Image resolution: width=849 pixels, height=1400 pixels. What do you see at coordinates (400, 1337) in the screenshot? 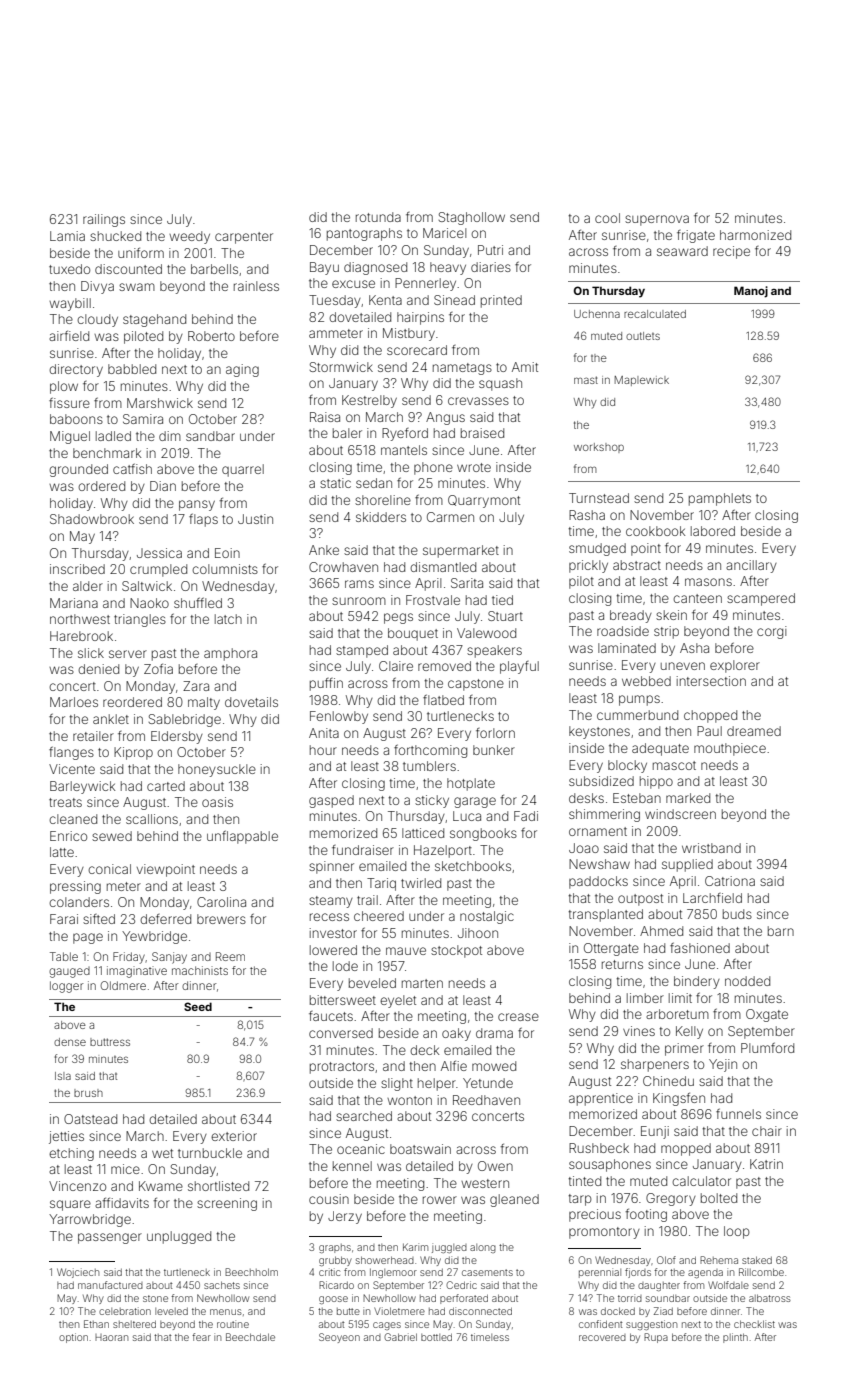
I see `Gabriel` at bounding box center [400, 1337].
